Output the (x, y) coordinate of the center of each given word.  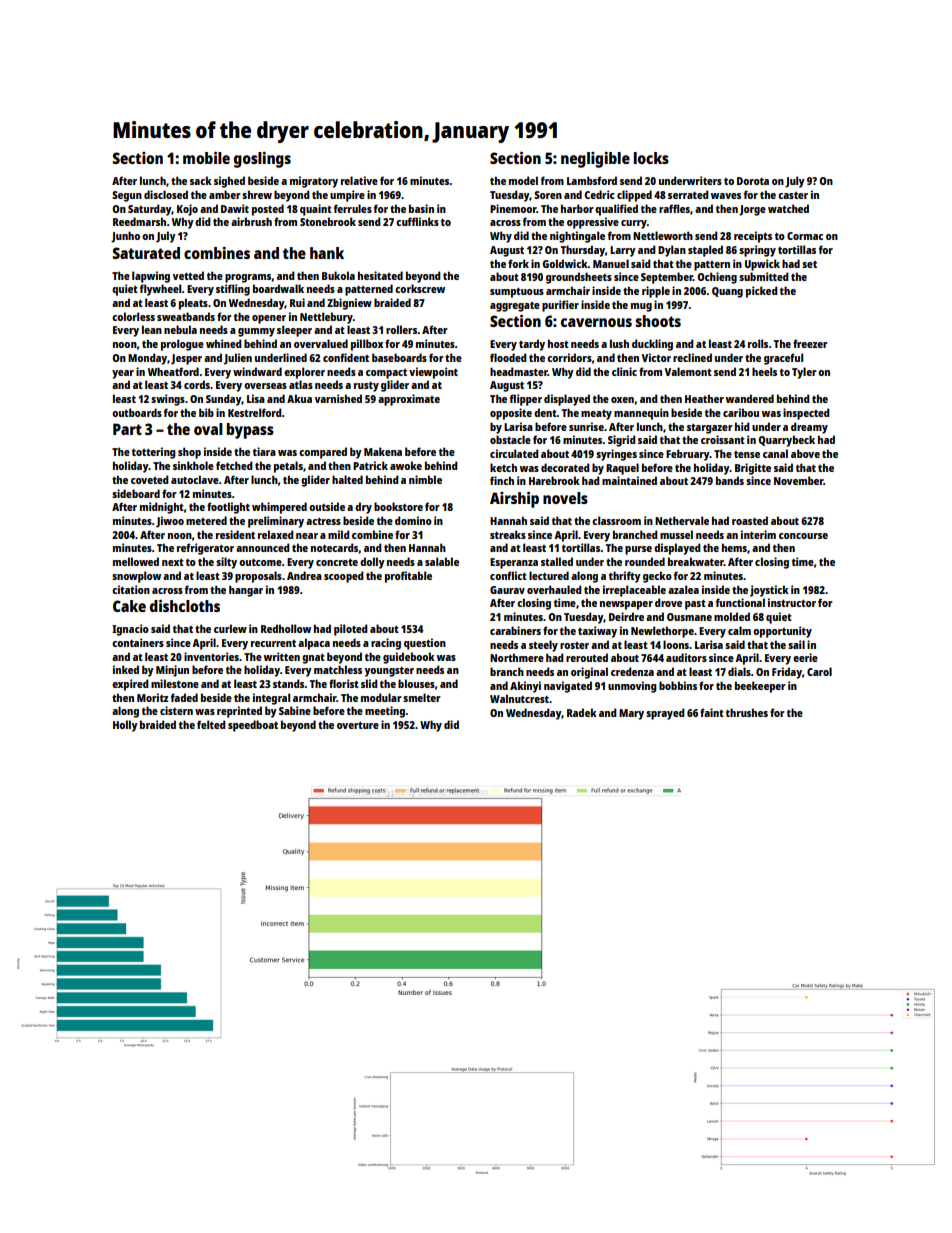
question (425, 644)
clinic (624, 371)
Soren (548, 195)
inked (126, 669)
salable (442, 561)
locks (651, 158)
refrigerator (205, 549)
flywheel (161, 290)
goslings (262, 160)
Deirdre (626, 616)
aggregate (515, 307)
